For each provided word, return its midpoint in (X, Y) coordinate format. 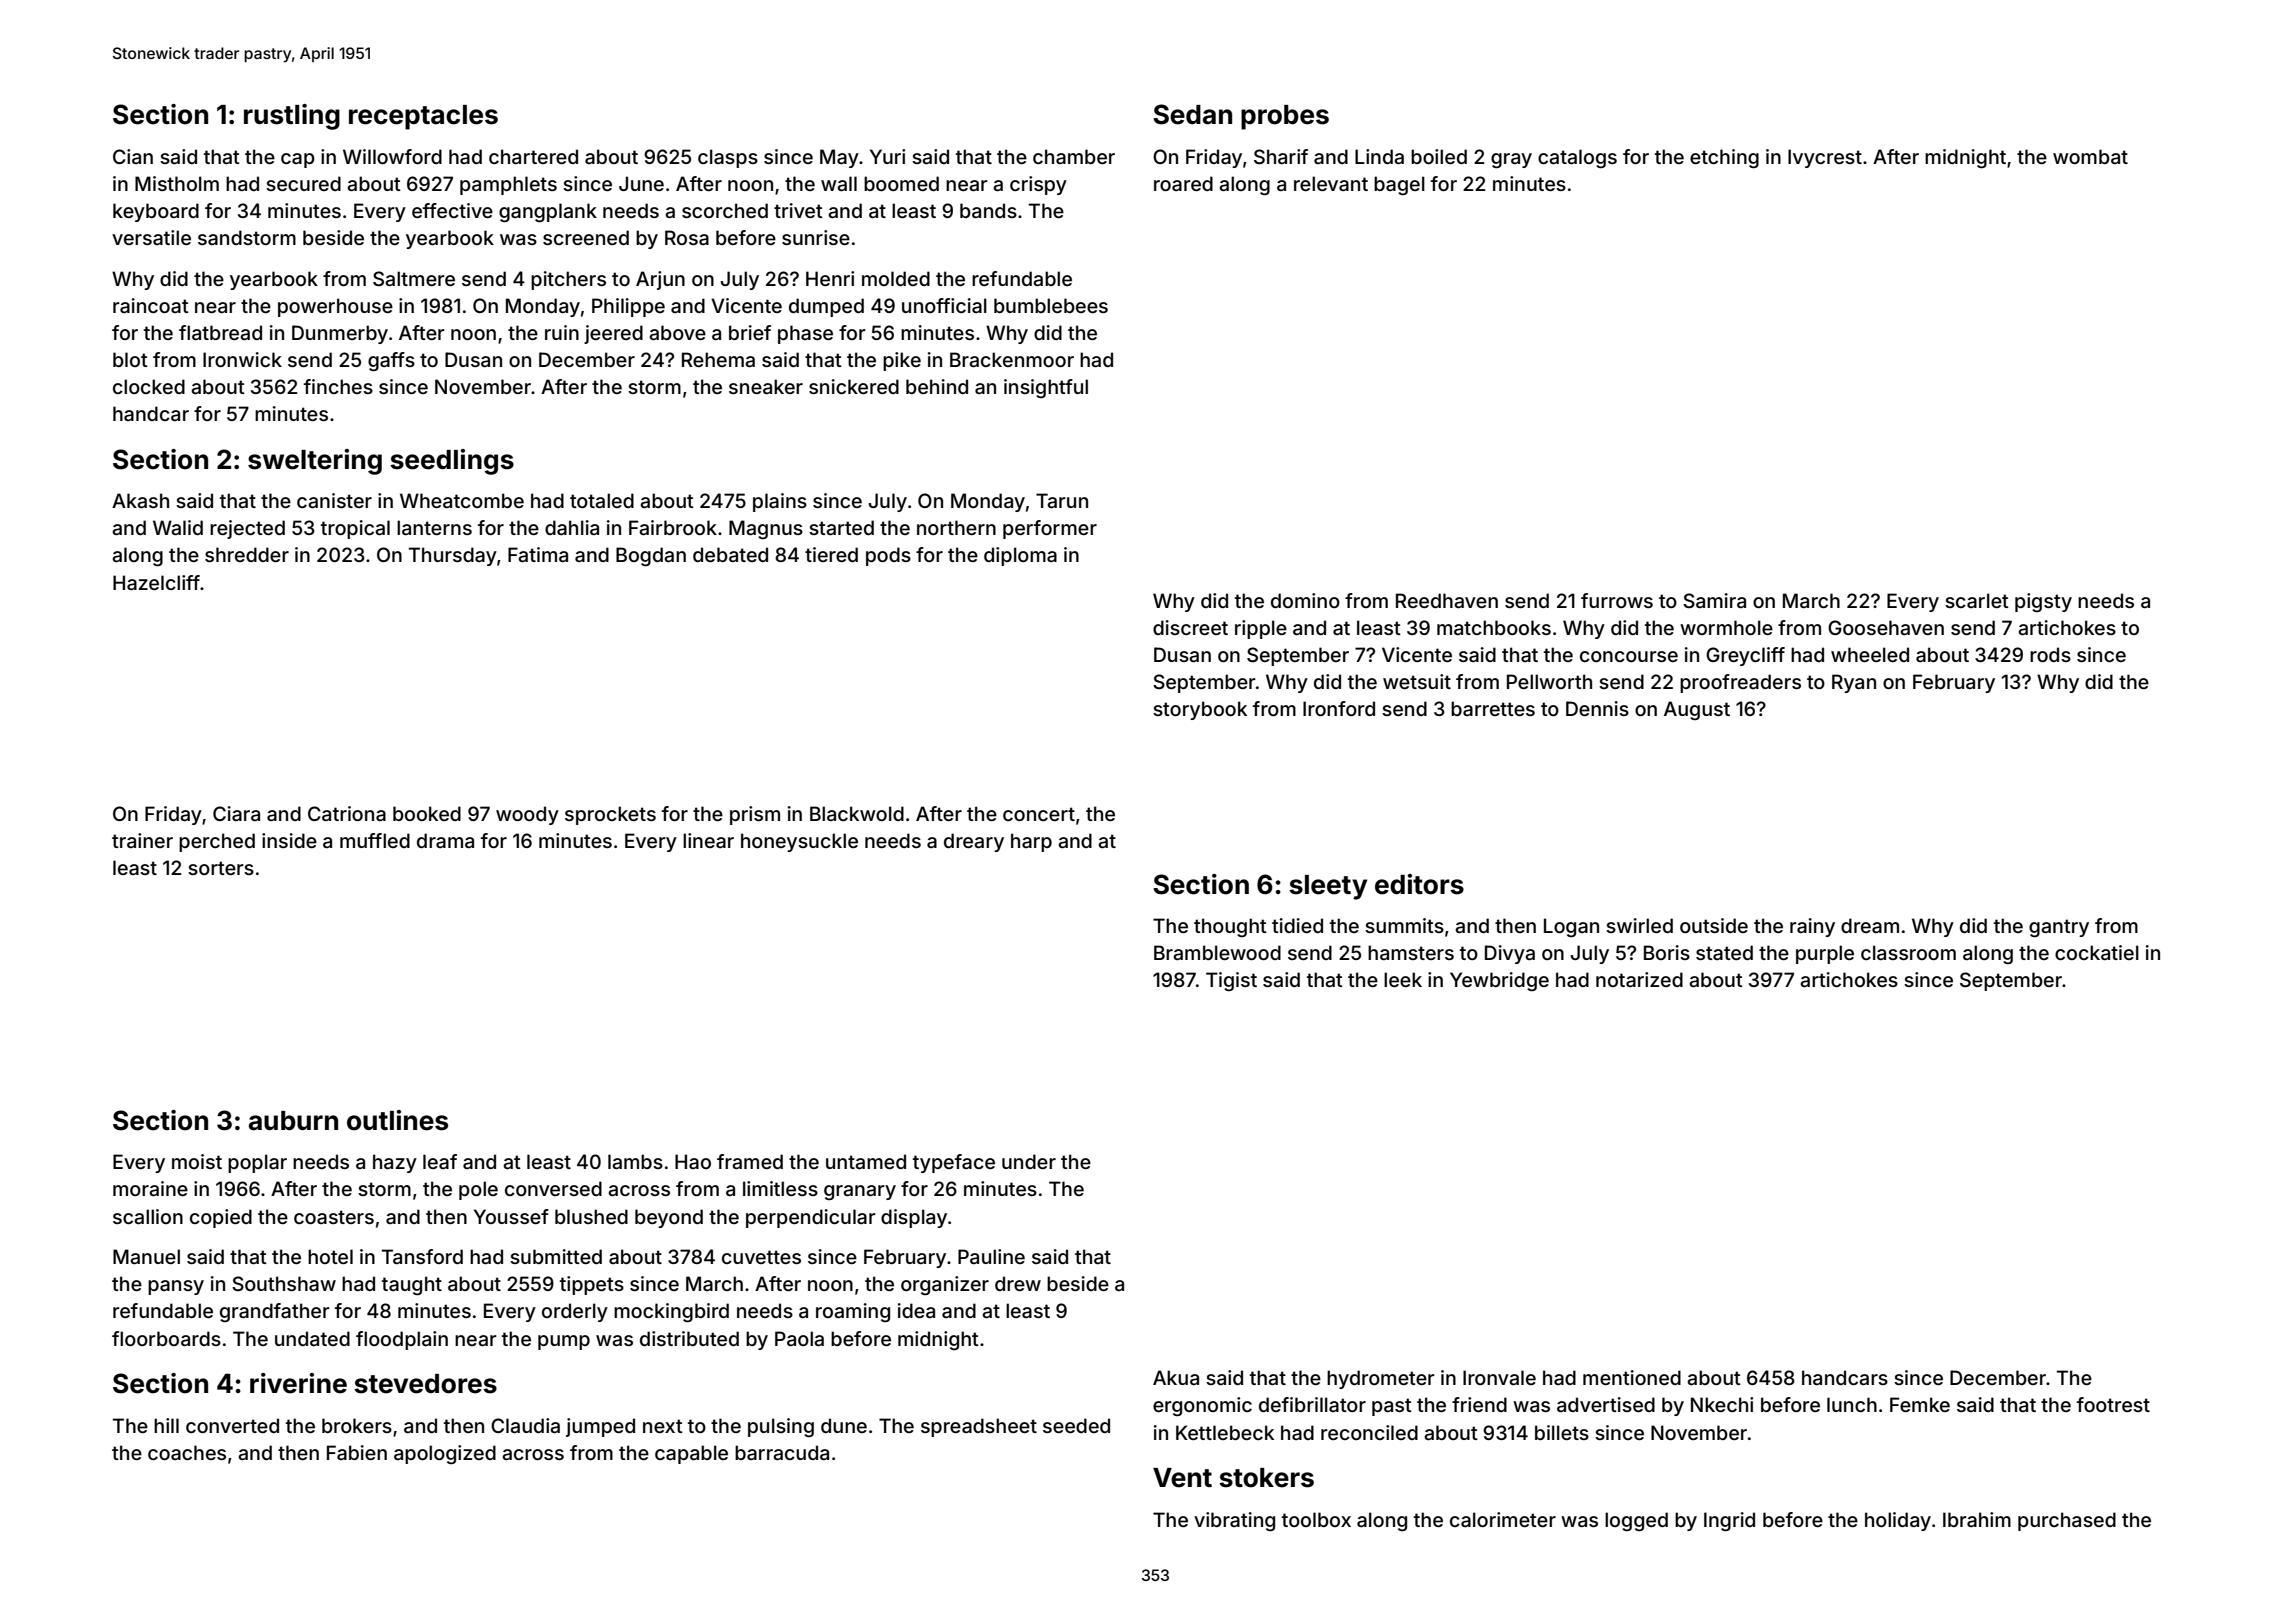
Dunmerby (340, 334)
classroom (1908, 952)
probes (1285, 117)
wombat (2090, 156)
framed (750, 1161)
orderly (575, 1312)
